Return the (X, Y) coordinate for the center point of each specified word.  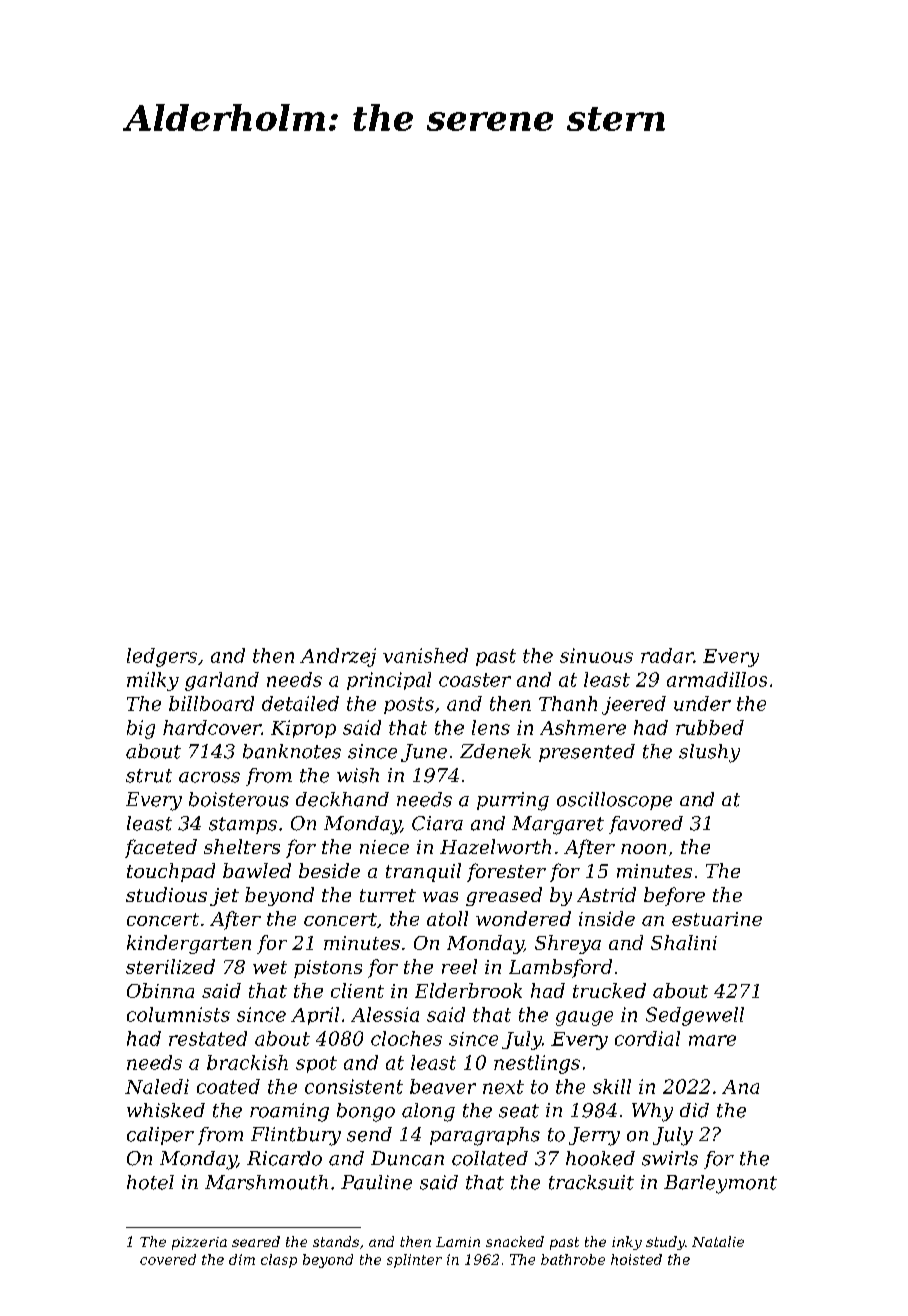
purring (513, 801)
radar (667, 655)
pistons (328, 969)
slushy (709, 753)
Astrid (606, 894)
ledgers (162, 657)
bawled (257, 870)
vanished (425, 655)
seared (256, 1241)
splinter (414, 1261)
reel (459, 966)
